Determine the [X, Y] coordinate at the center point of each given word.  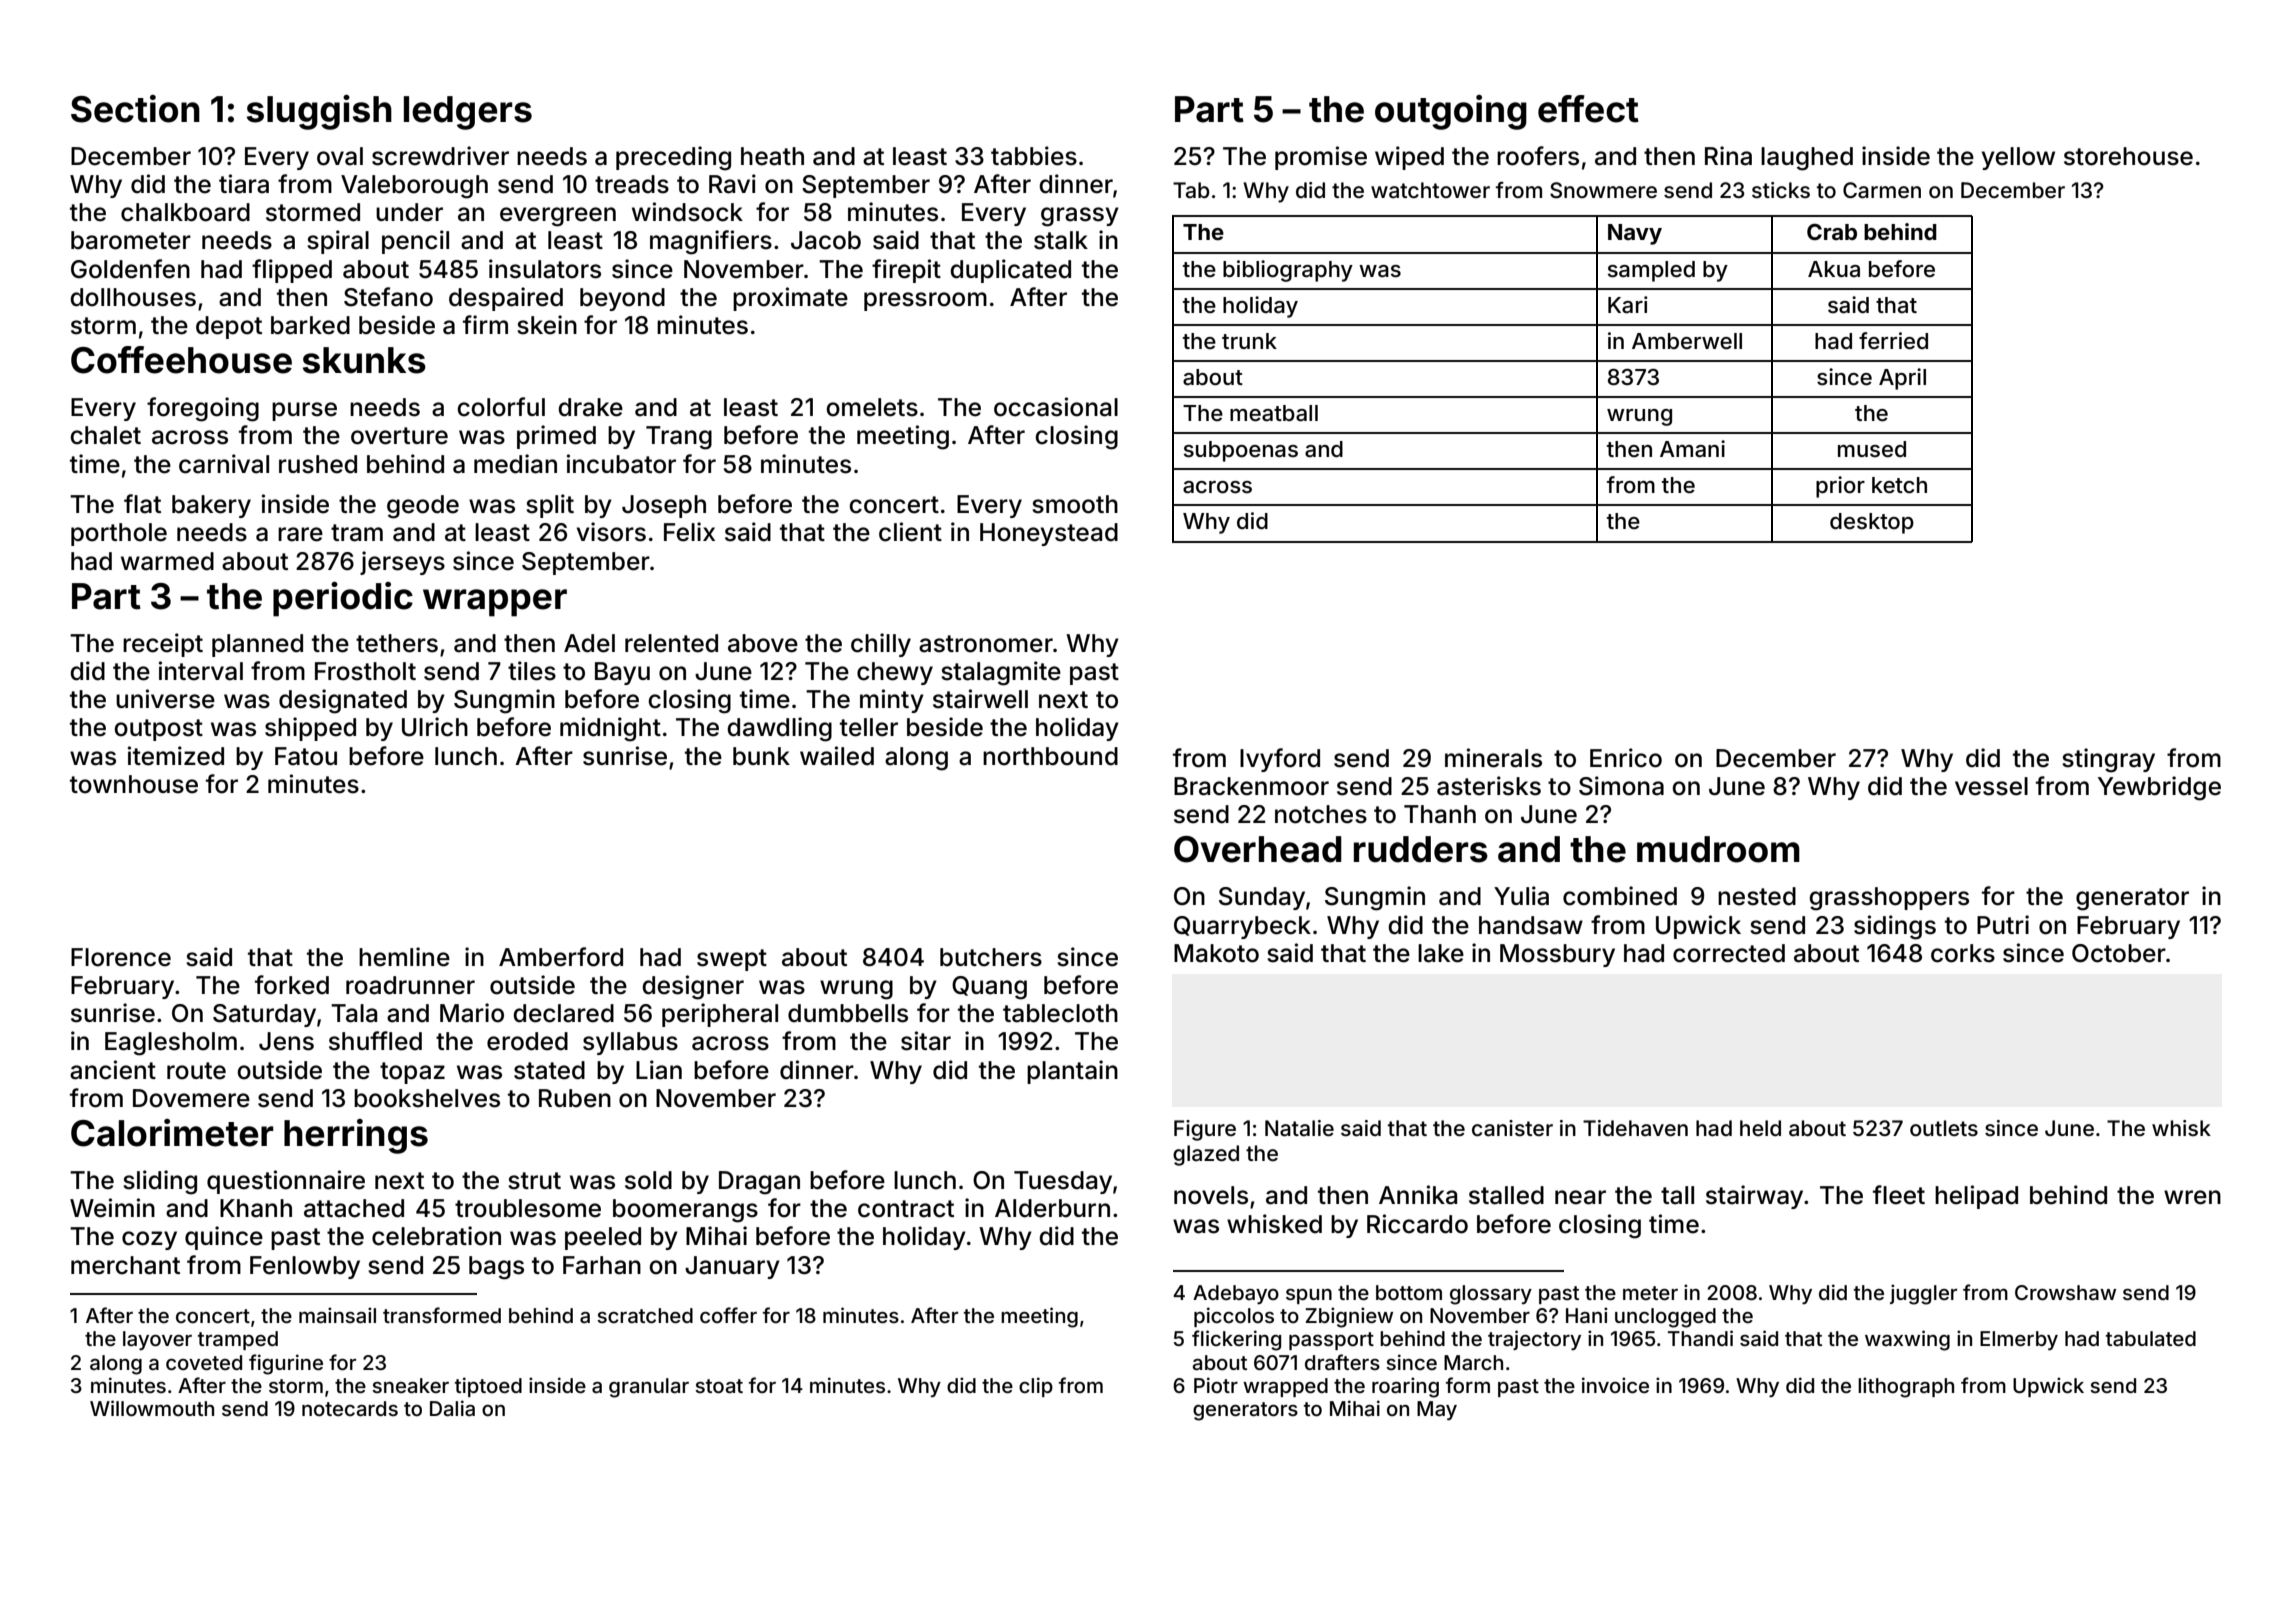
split [550, 506]
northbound [1050, 756]
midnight [610, 729]
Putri [2003, 924]
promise [1321, 158]
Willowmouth [152, 1408]
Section [135, 109]
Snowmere [1603, 190]
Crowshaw [2065, 1292]
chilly [881, 645]
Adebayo [1236, 1294]
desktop [1872, 523]
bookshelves [427, 1098]
